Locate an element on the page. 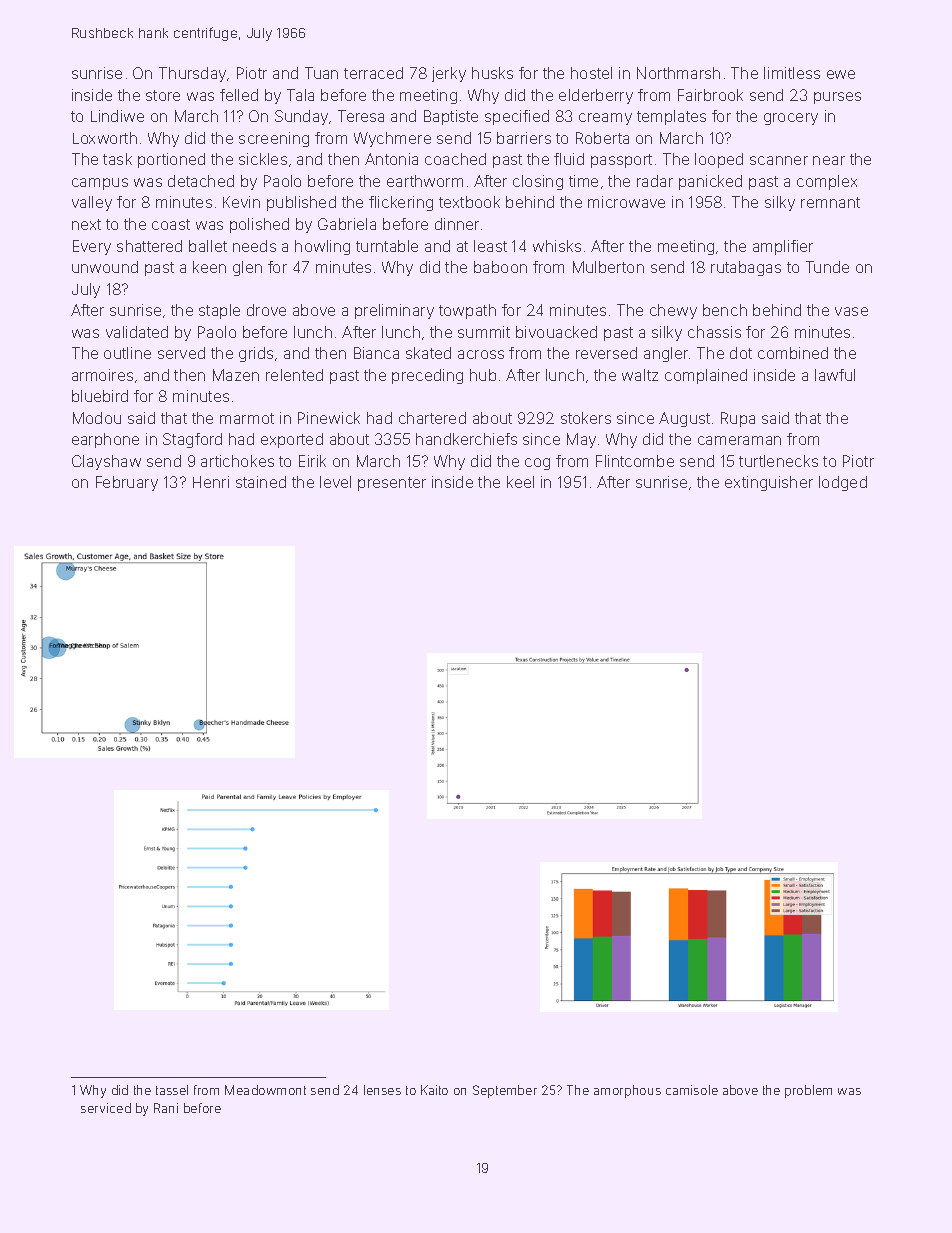  cog is located at coordinates (537, 464).
